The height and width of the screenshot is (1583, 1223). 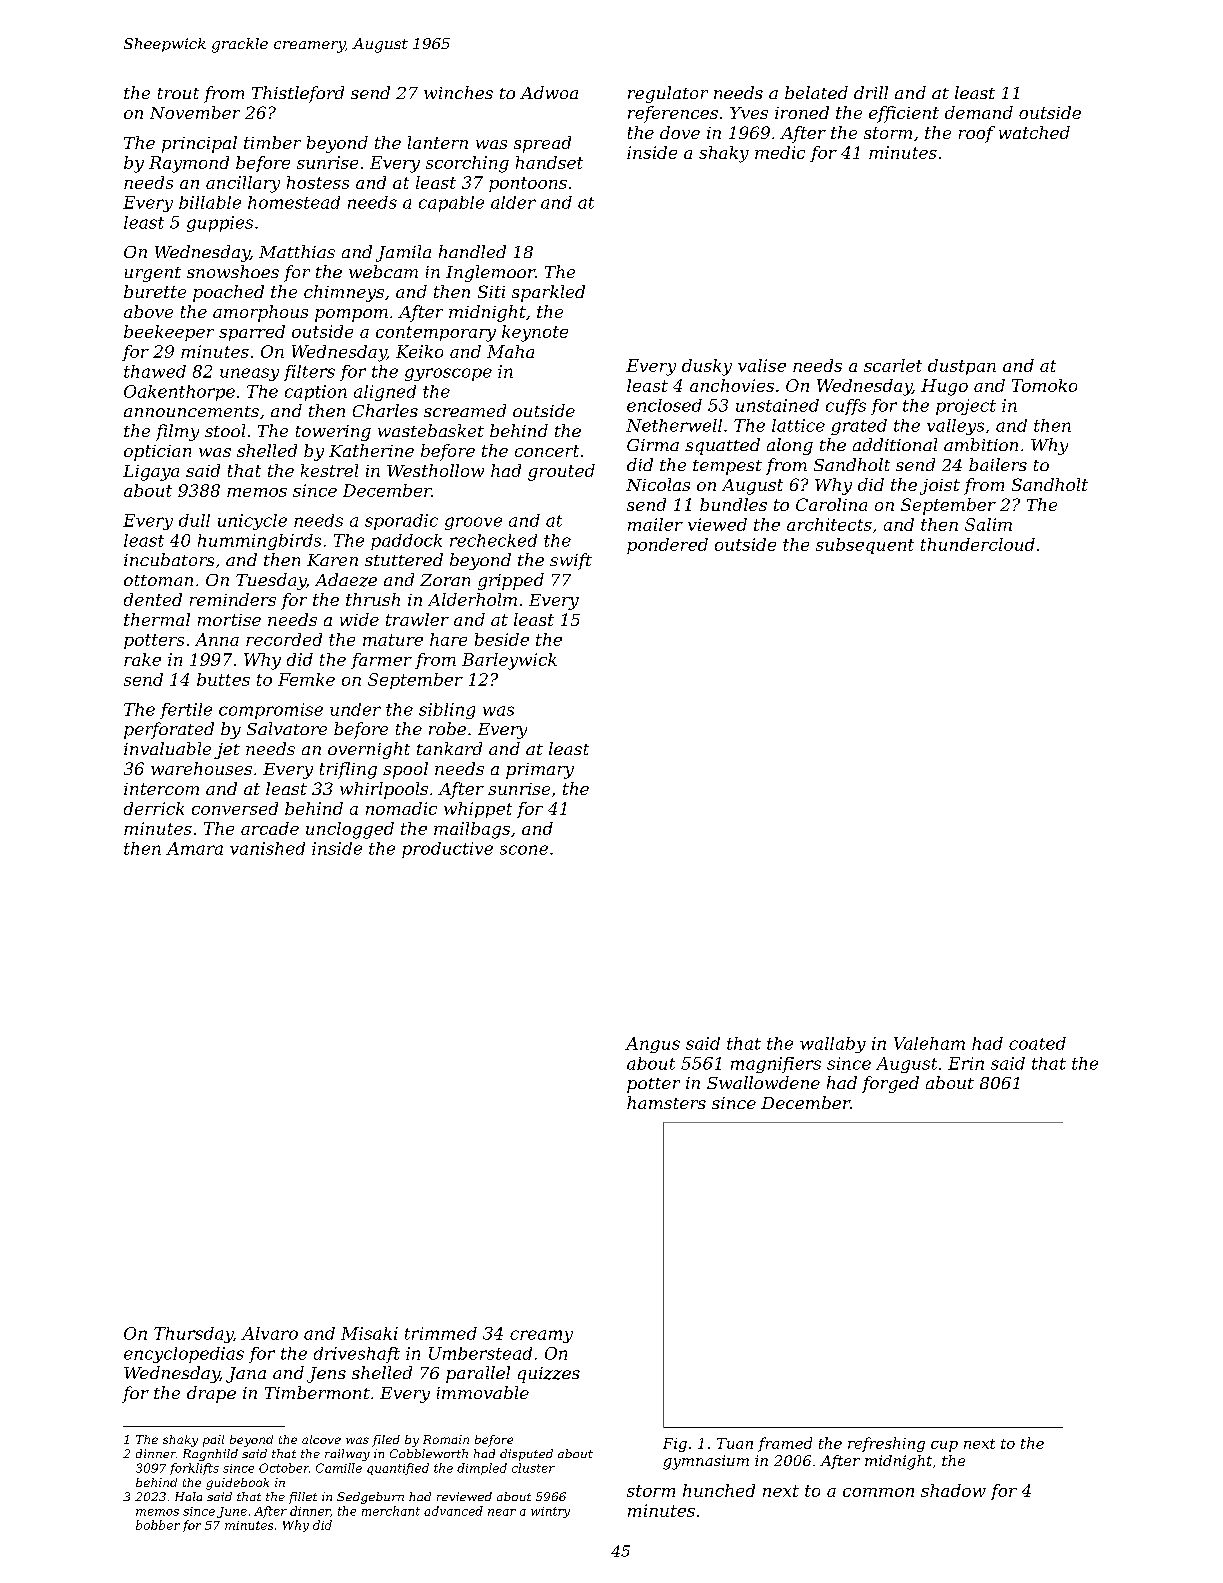 I want to click on Amara, so click(x=194, y=848).
